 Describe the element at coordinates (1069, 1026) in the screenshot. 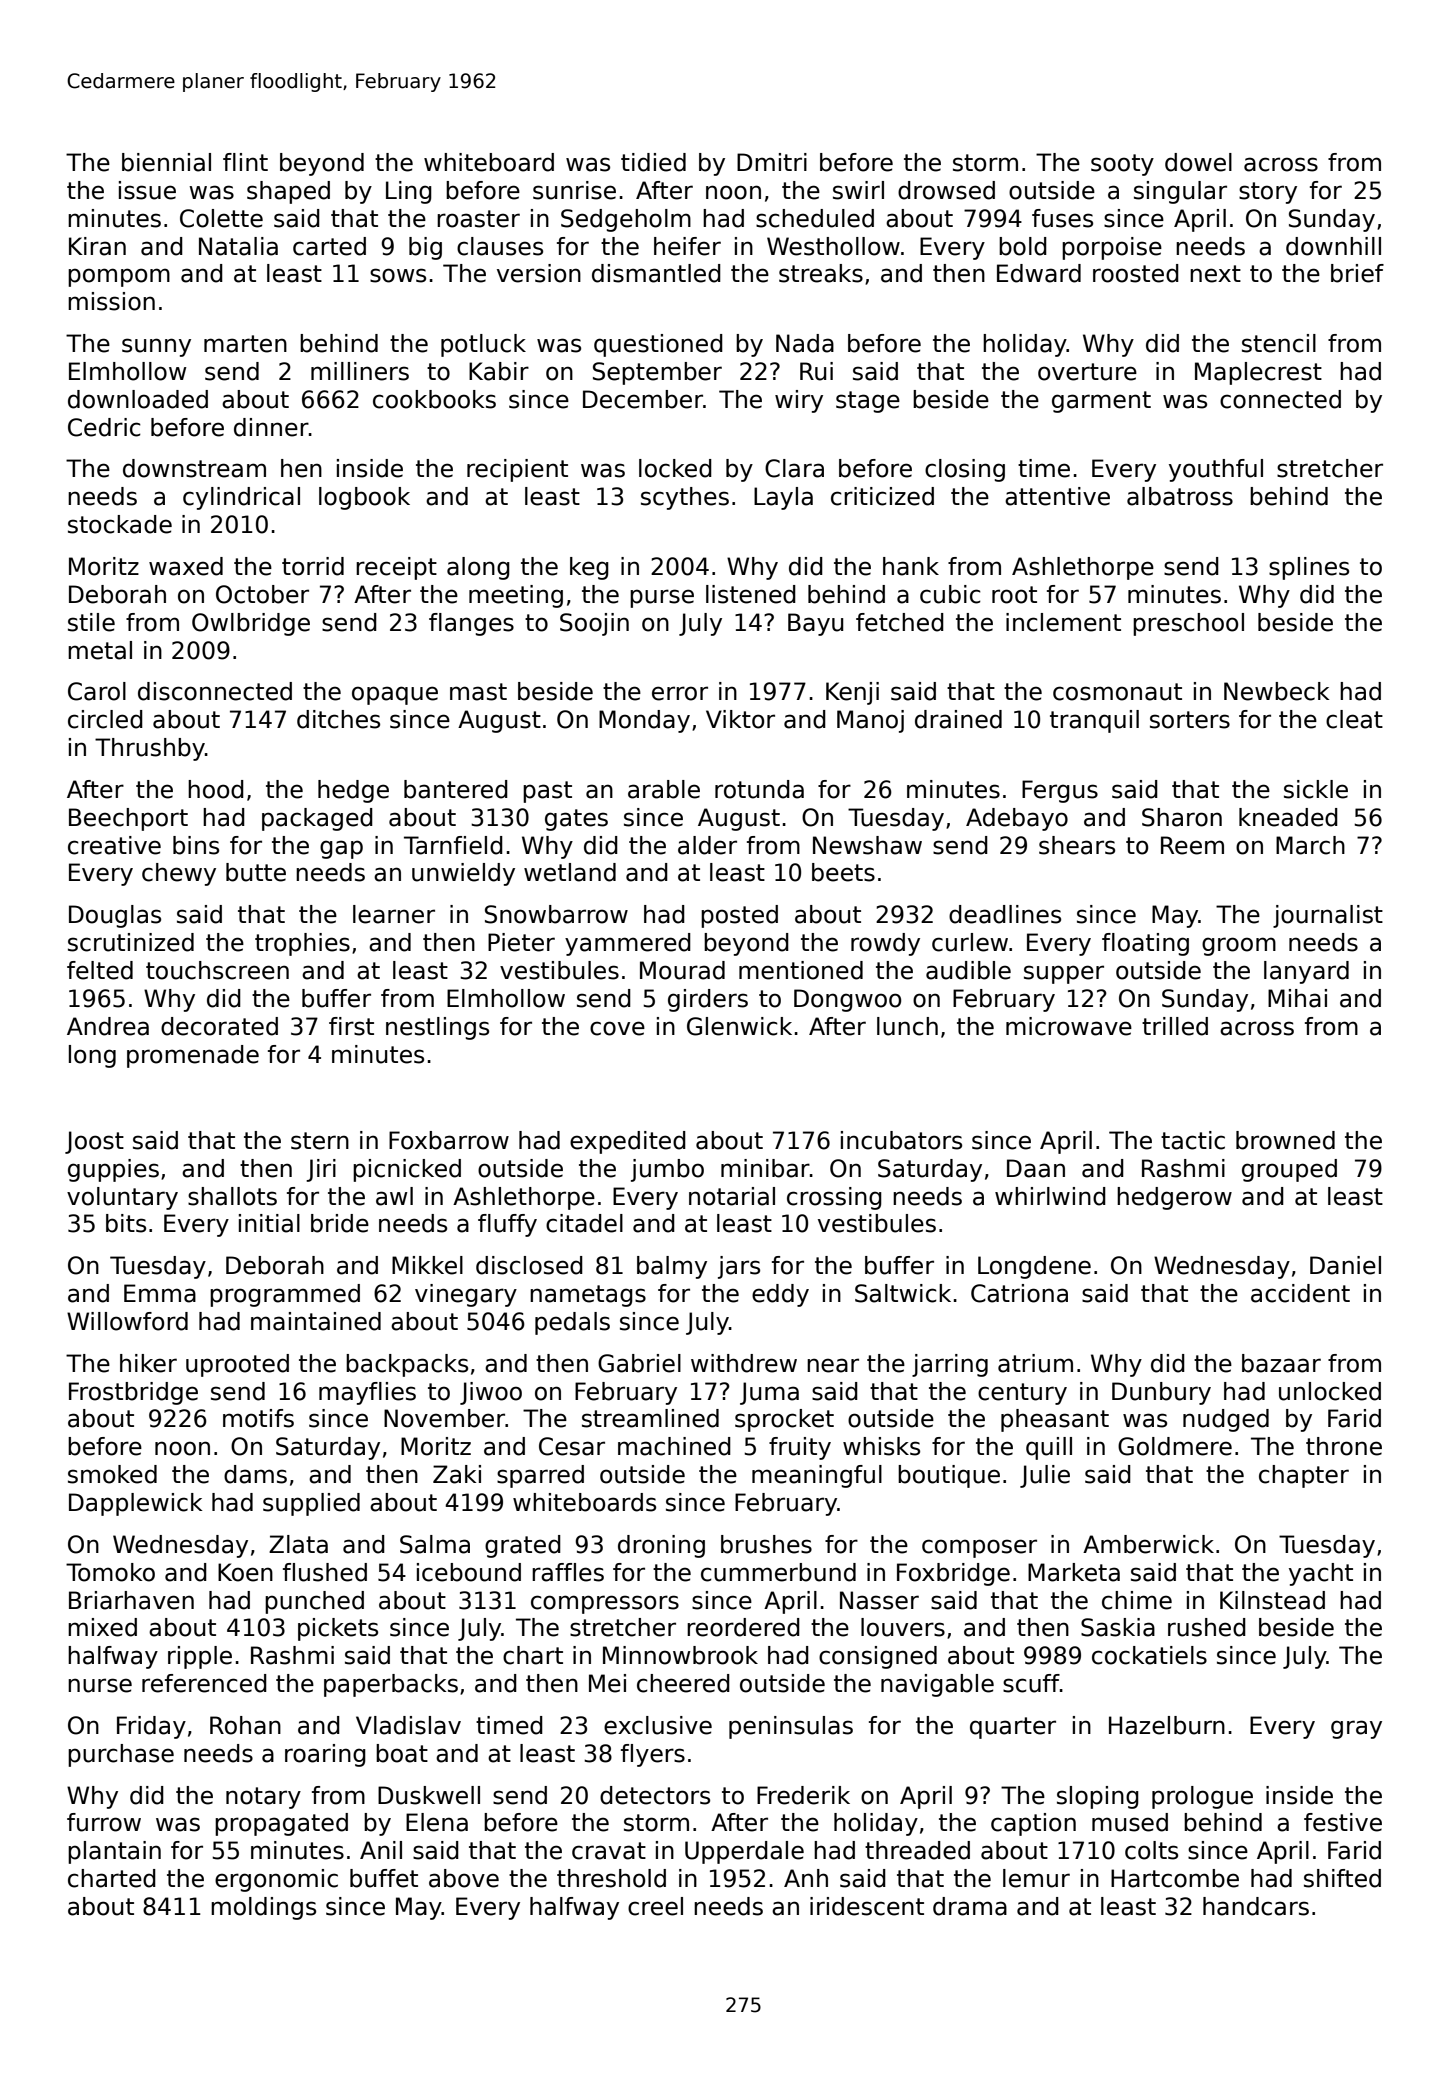

I see `microwave` at that location.
